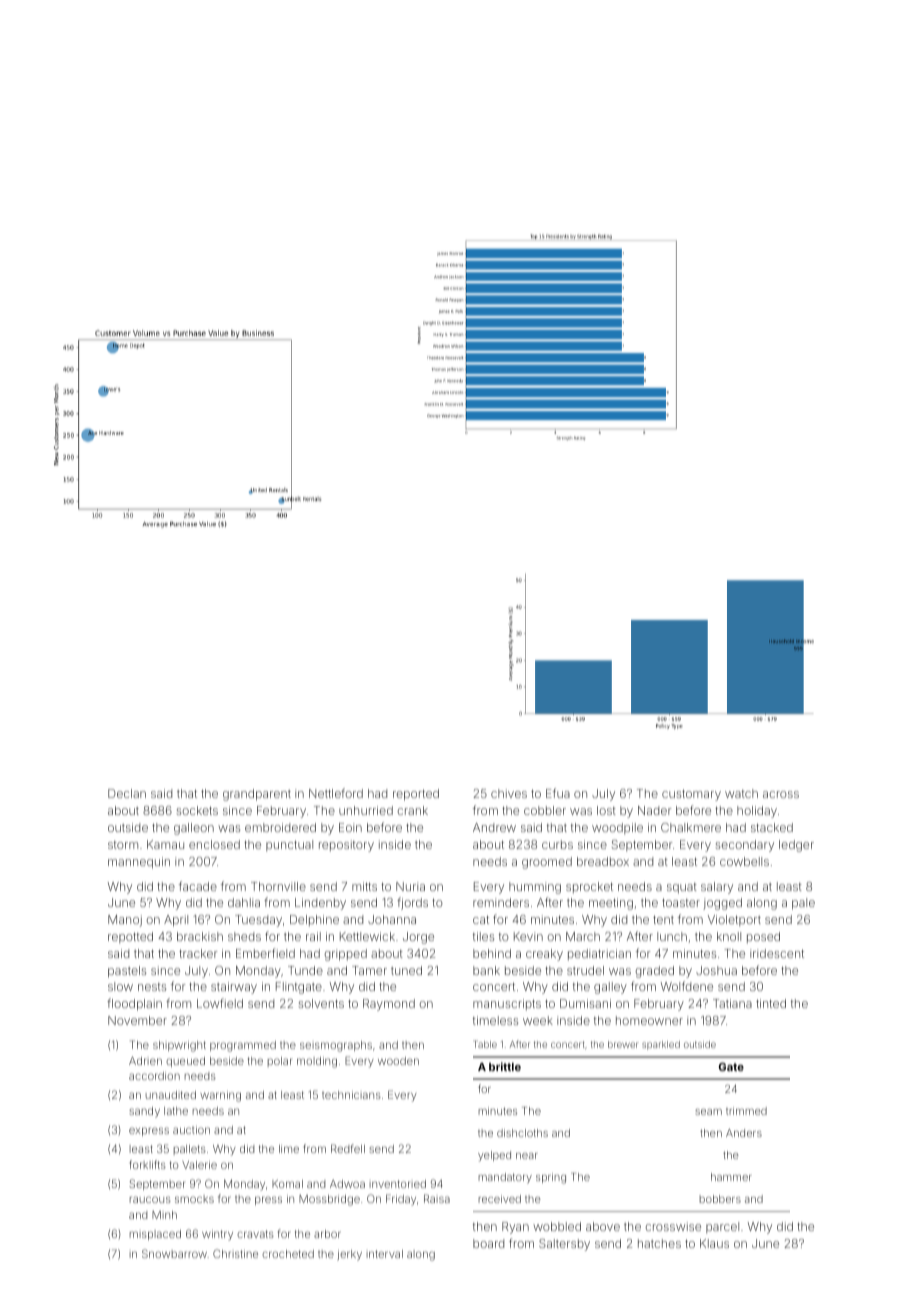 The width and height of the screenshot is (924, 1308). I want to click on Adrien, so click(145, 1061).
